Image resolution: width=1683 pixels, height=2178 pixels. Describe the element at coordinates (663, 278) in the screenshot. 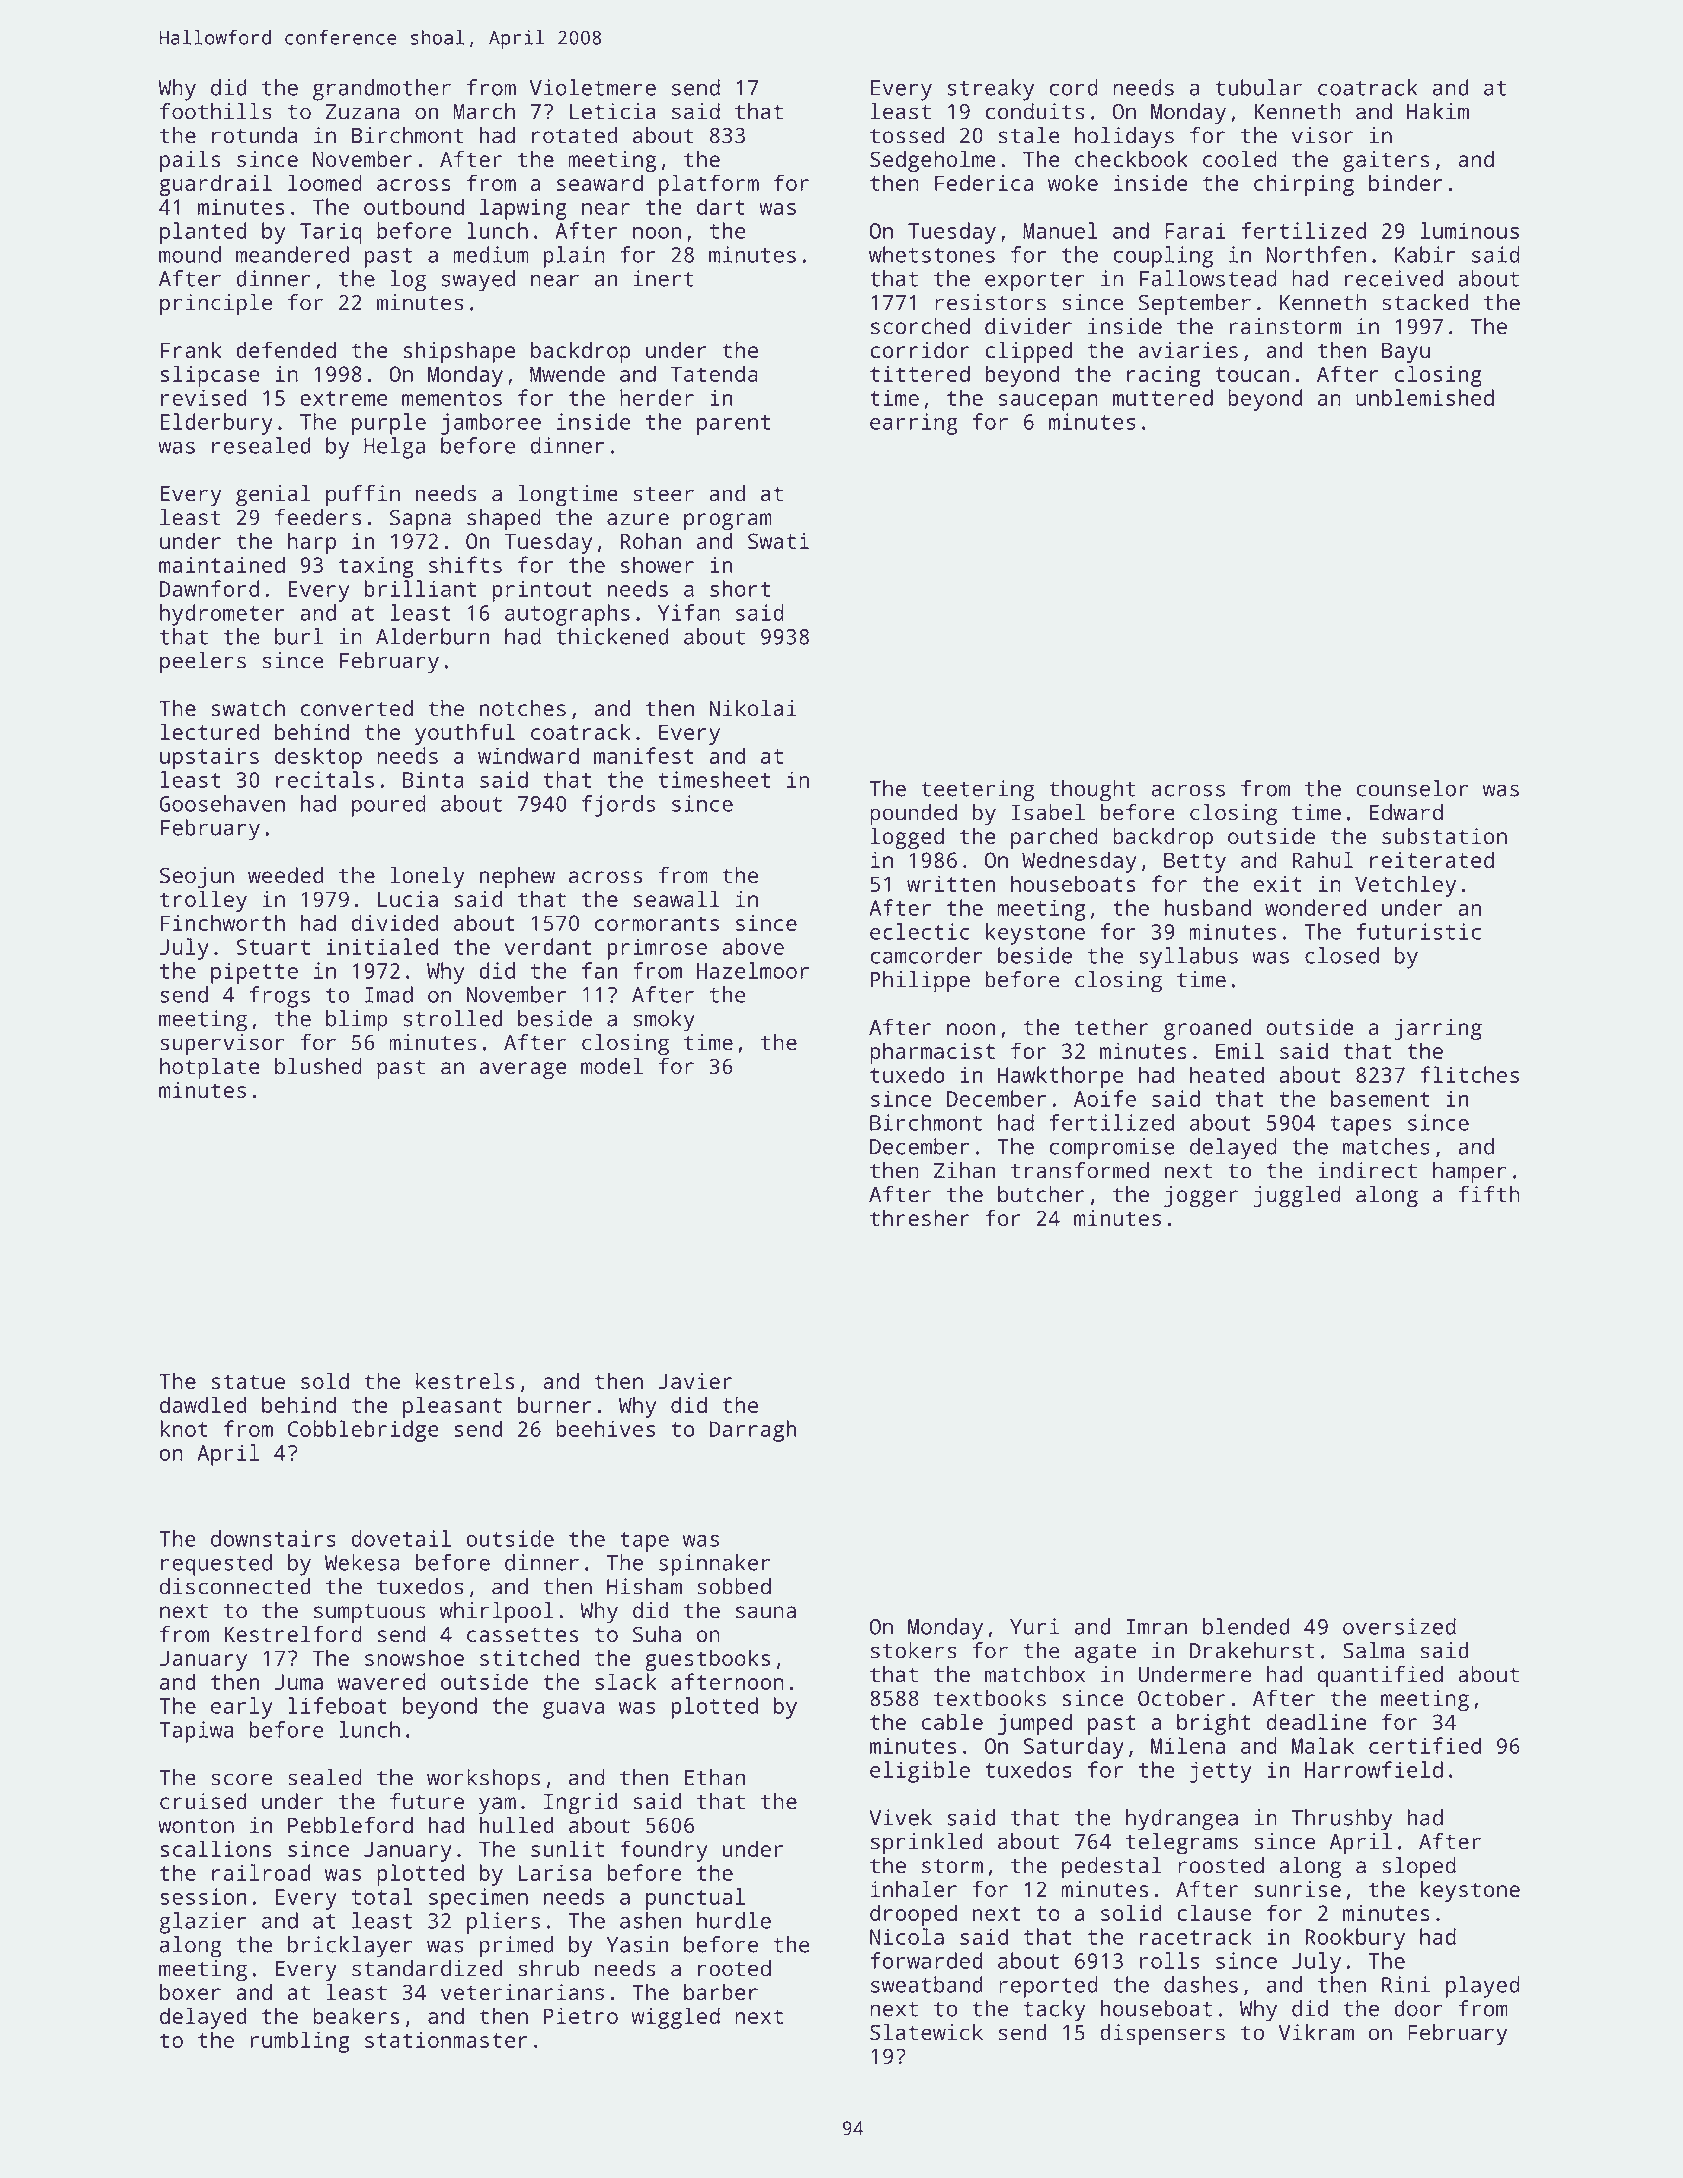

I see `inert` at that location.
